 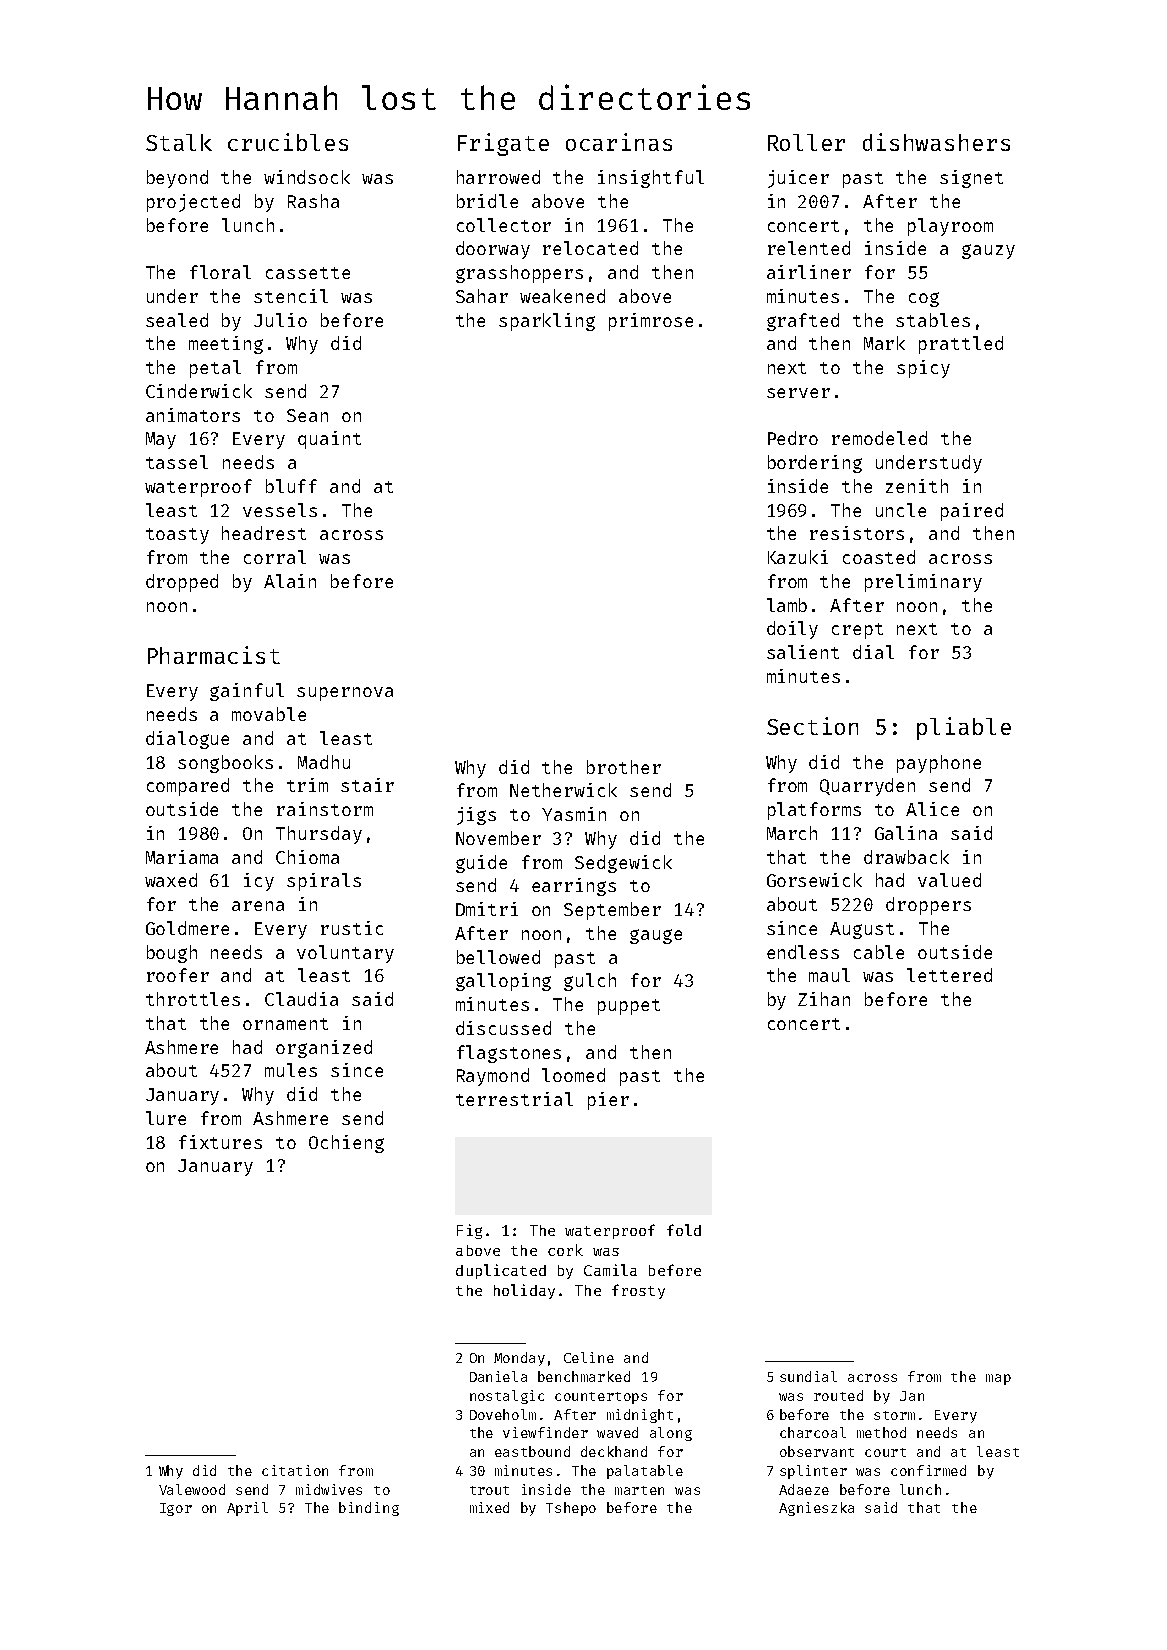 I want to click on movable, so click(x=269, y=714).
